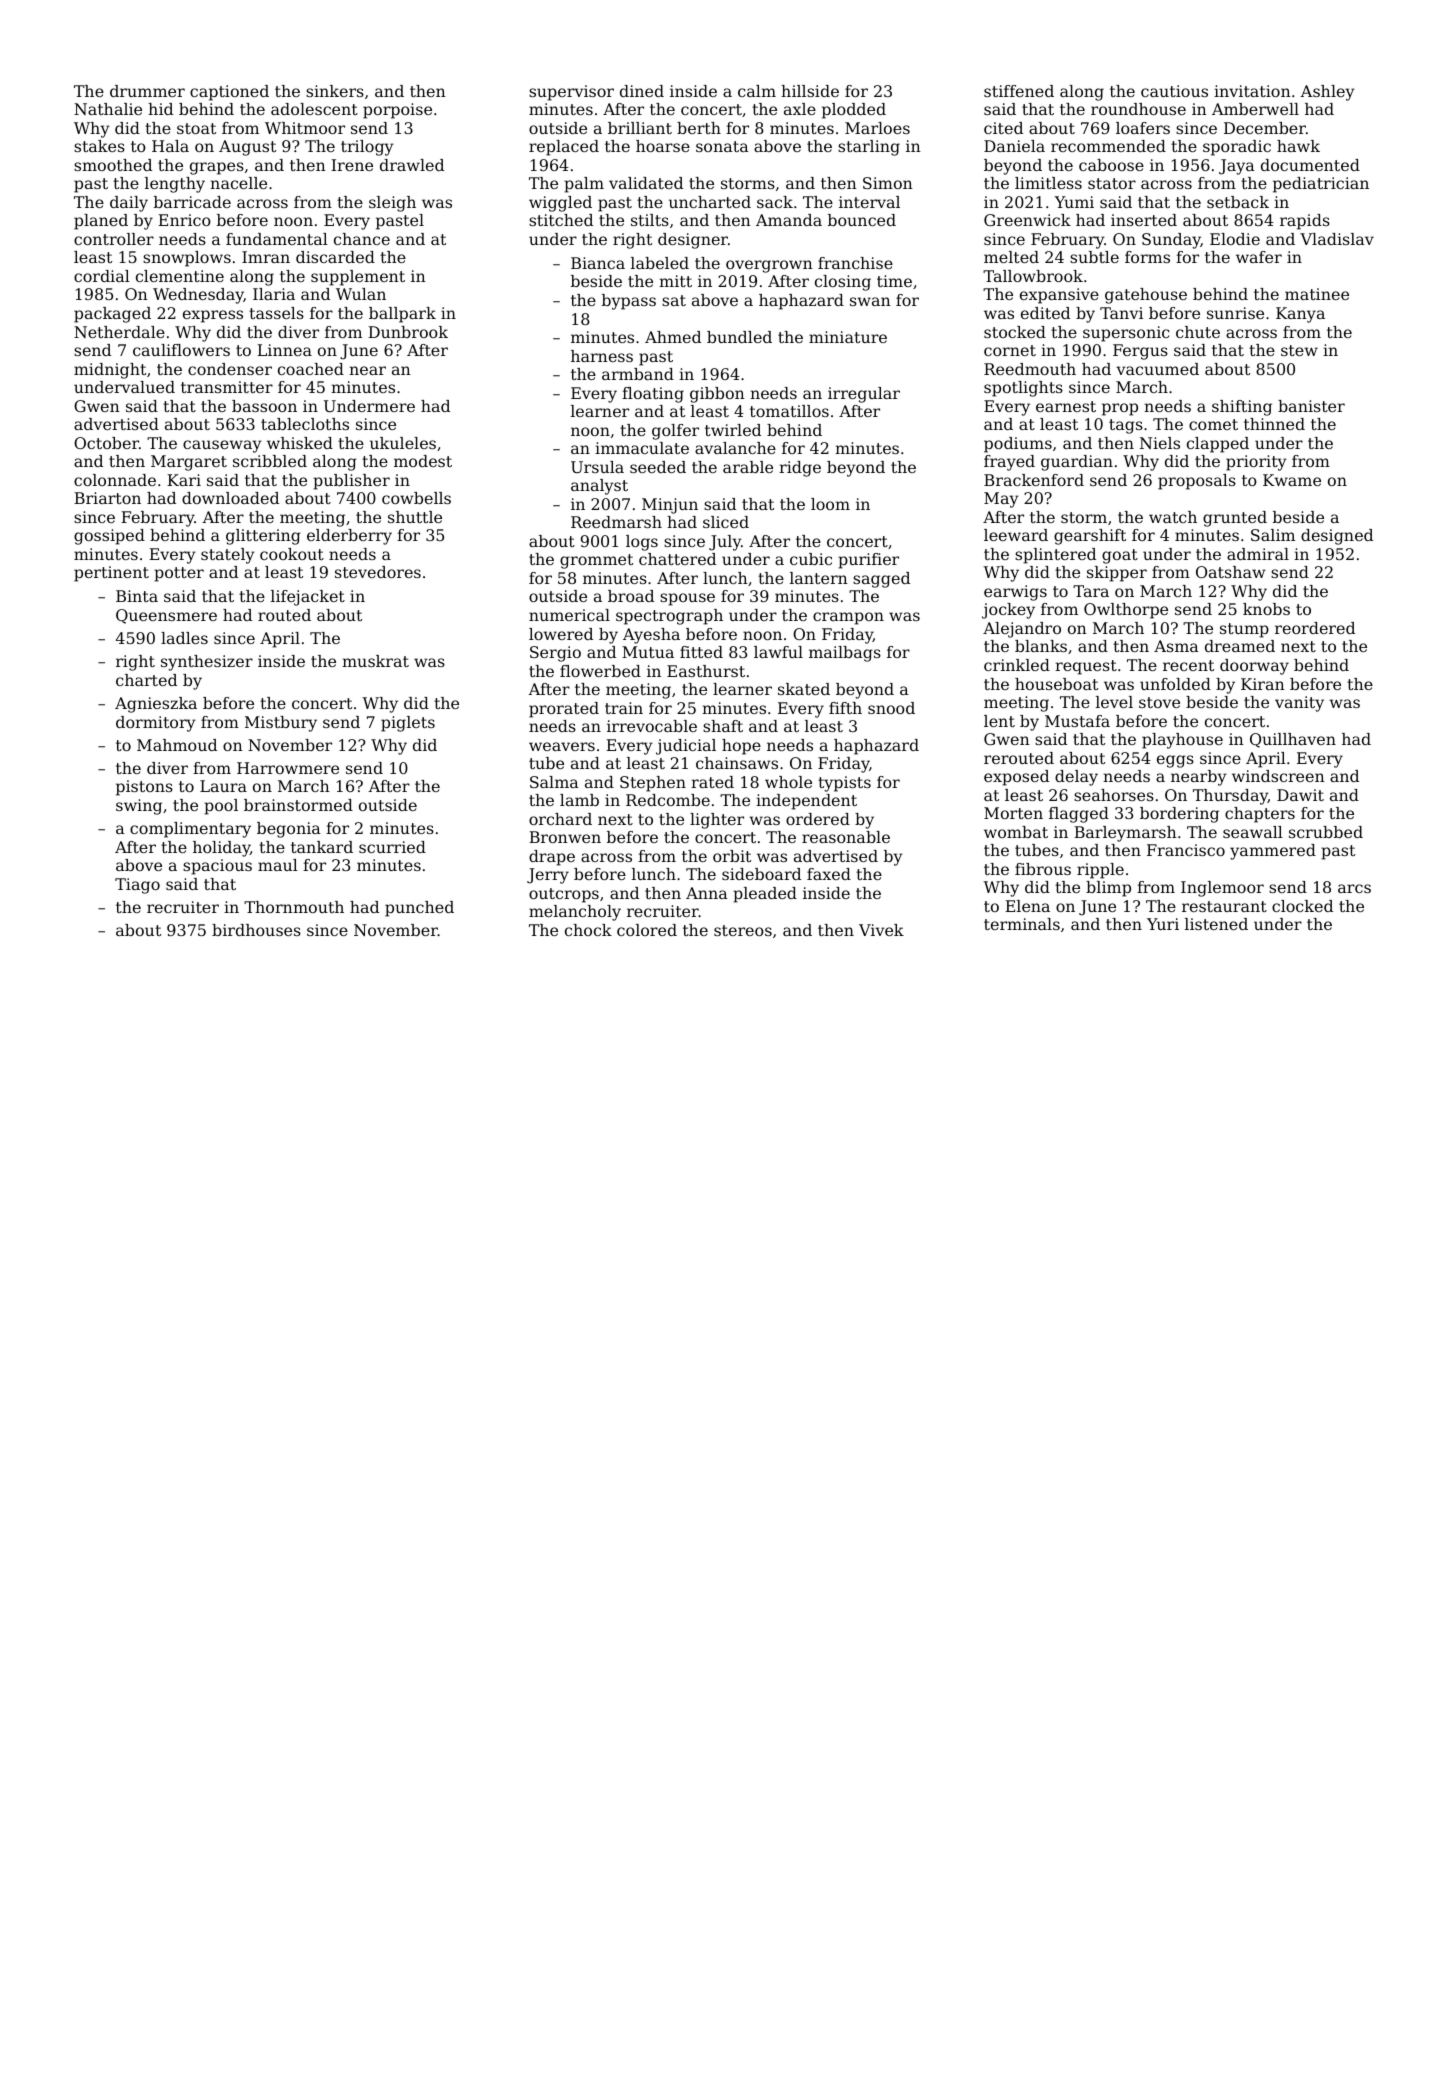  I want to click on blanks, so click(1041, 646).
